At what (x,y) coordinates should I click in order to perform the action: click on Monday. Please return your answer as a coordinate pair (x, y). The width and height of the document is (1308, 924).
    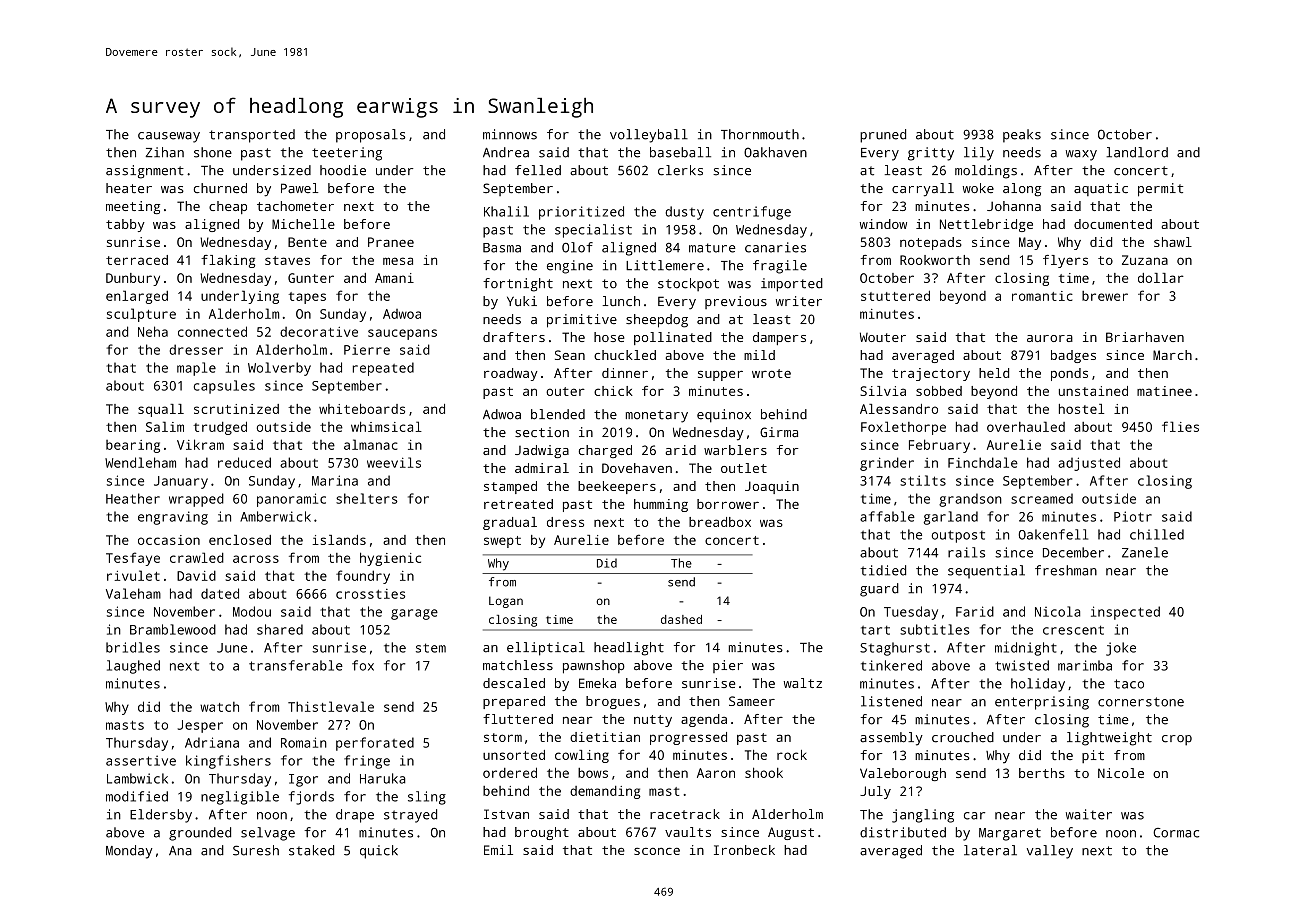
    Looking at the image, I should click on (129, 852).
